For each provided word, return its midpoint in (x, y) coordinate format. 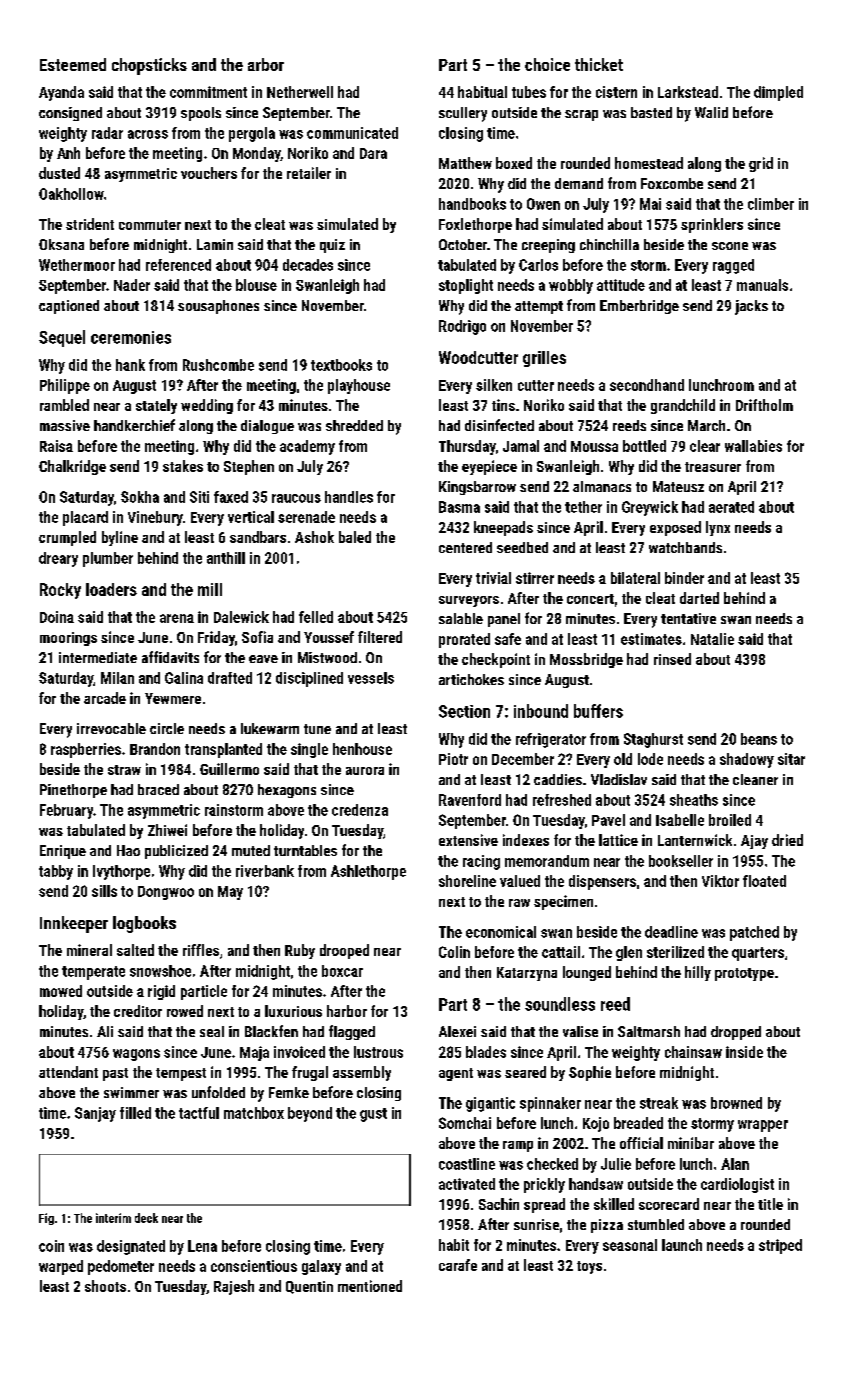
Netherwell (300, 92)
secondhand (647, 385)
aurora (365, 771)
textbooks (341, 365)
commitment (208, 92)
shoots (105, 1286)
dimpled (778, 93)
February (66, 811)
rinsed (672, 659)
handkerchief (134, 425)
